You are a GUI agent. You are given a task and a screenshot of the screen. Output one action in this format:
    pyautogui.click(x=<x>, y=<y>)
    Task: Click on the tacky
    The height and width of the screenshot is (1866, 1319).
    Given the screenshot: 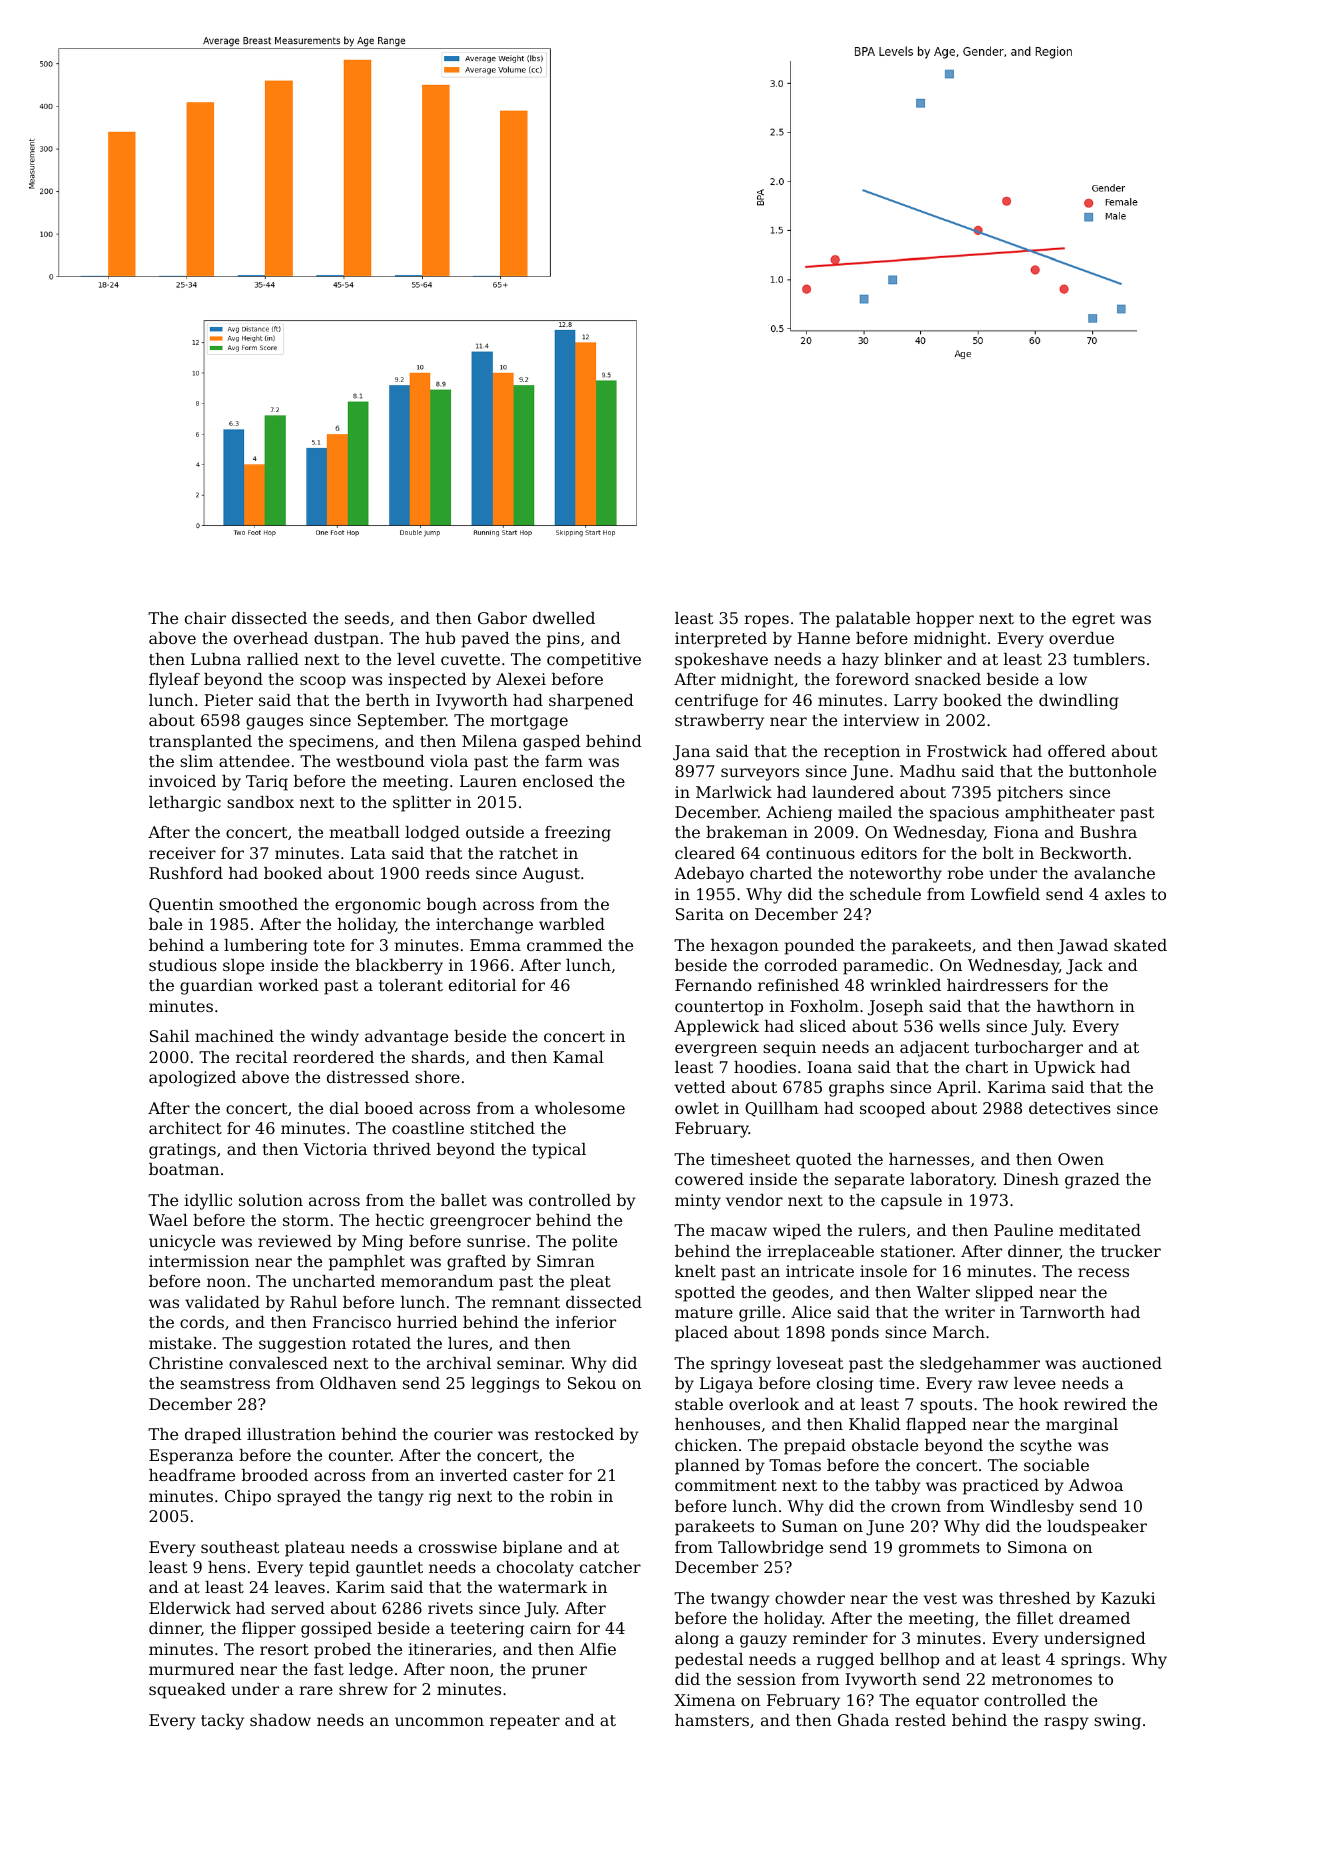 What is the action you would take?
    pyautogui.click(x=222, y=1722)
